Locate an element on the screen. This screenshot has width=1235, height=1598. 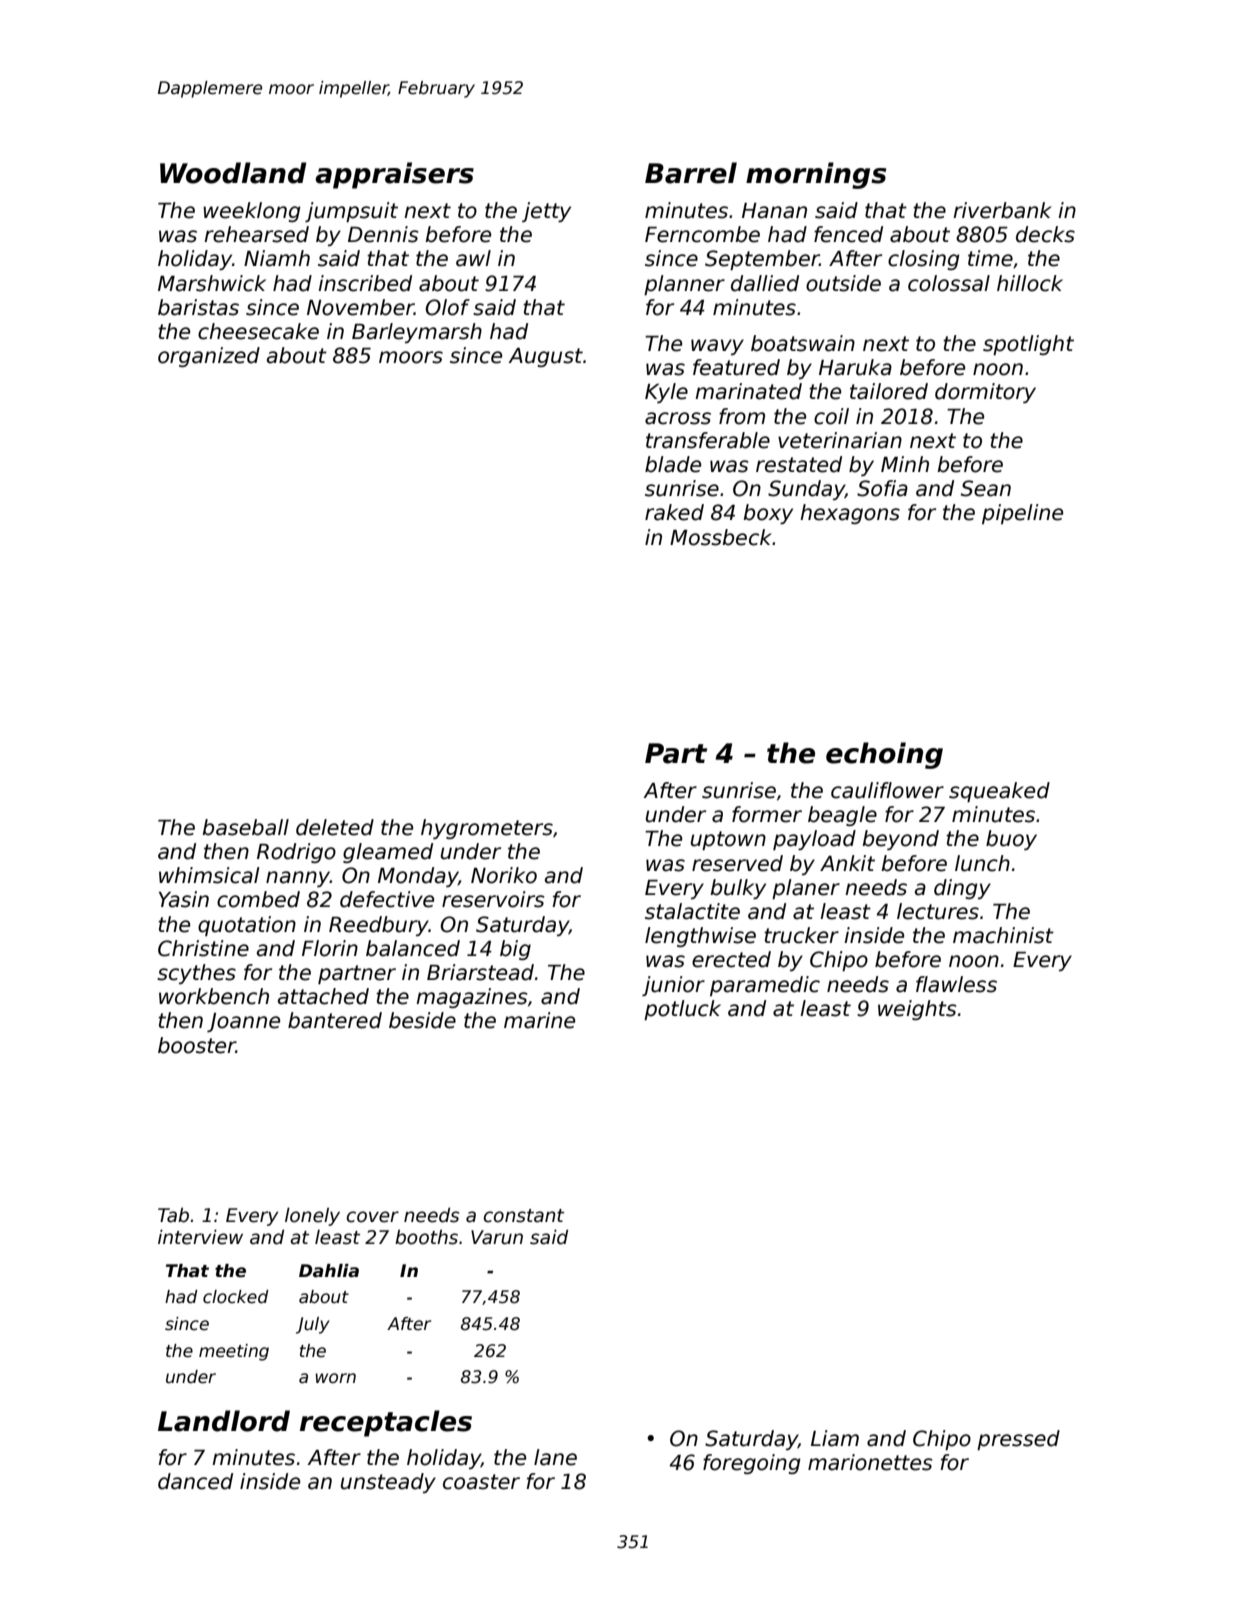
riverbank is located at coordinates (1002, 210).
